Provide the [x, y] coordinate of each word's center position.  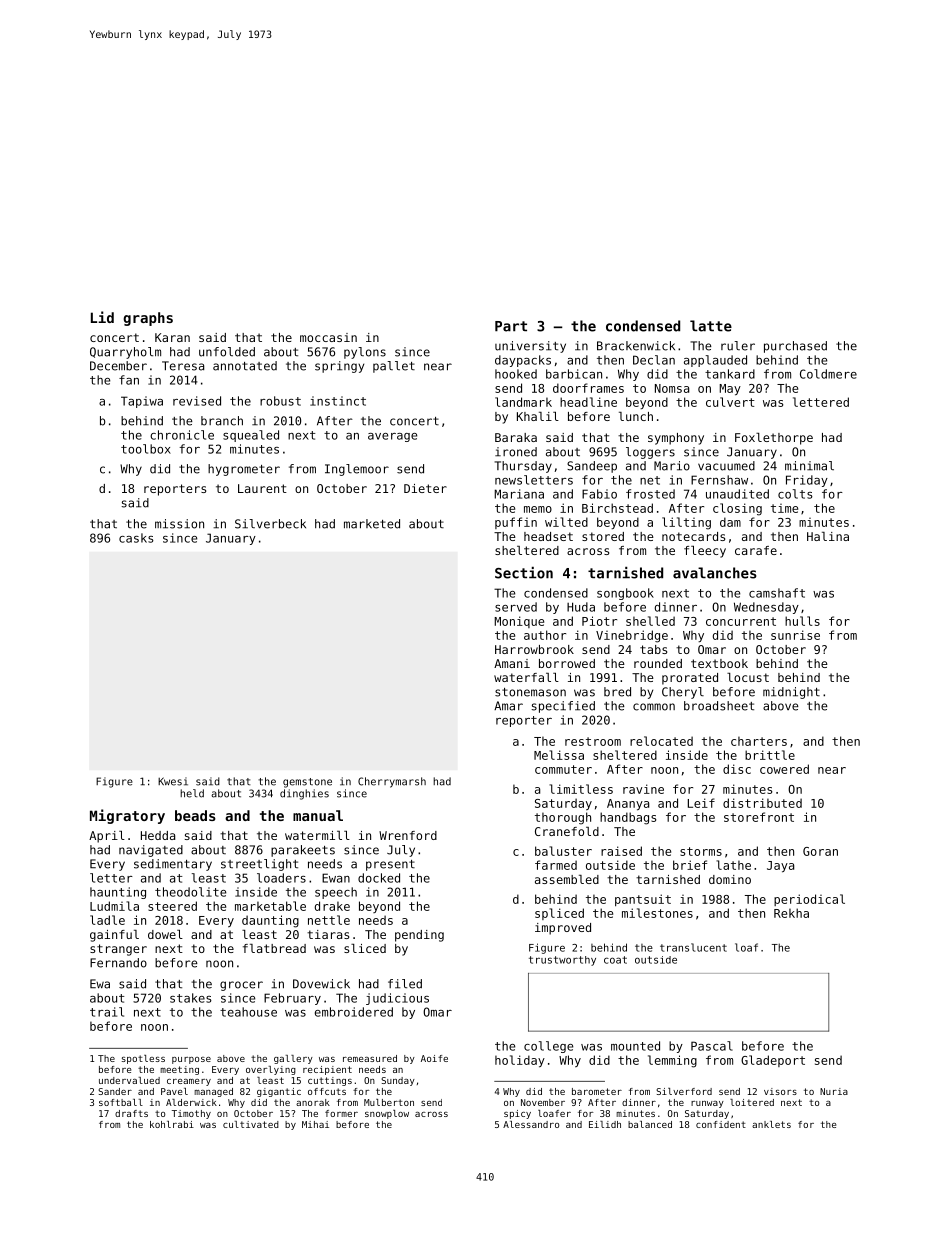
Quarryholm [125, 353]
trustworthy [562, 961]
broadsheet [719, 706]
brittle [770, 755]
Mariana [519, 494]
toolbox [146, 449]
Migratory [127, 816]
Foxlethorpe [774, 439]
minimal [809, 466]
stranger [118, 950]
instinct [338, 401]
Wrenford [408, 835]
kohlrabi [172, 1124]
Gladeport [773, 1061]
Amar [508, 706]
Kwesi [173, 781]
